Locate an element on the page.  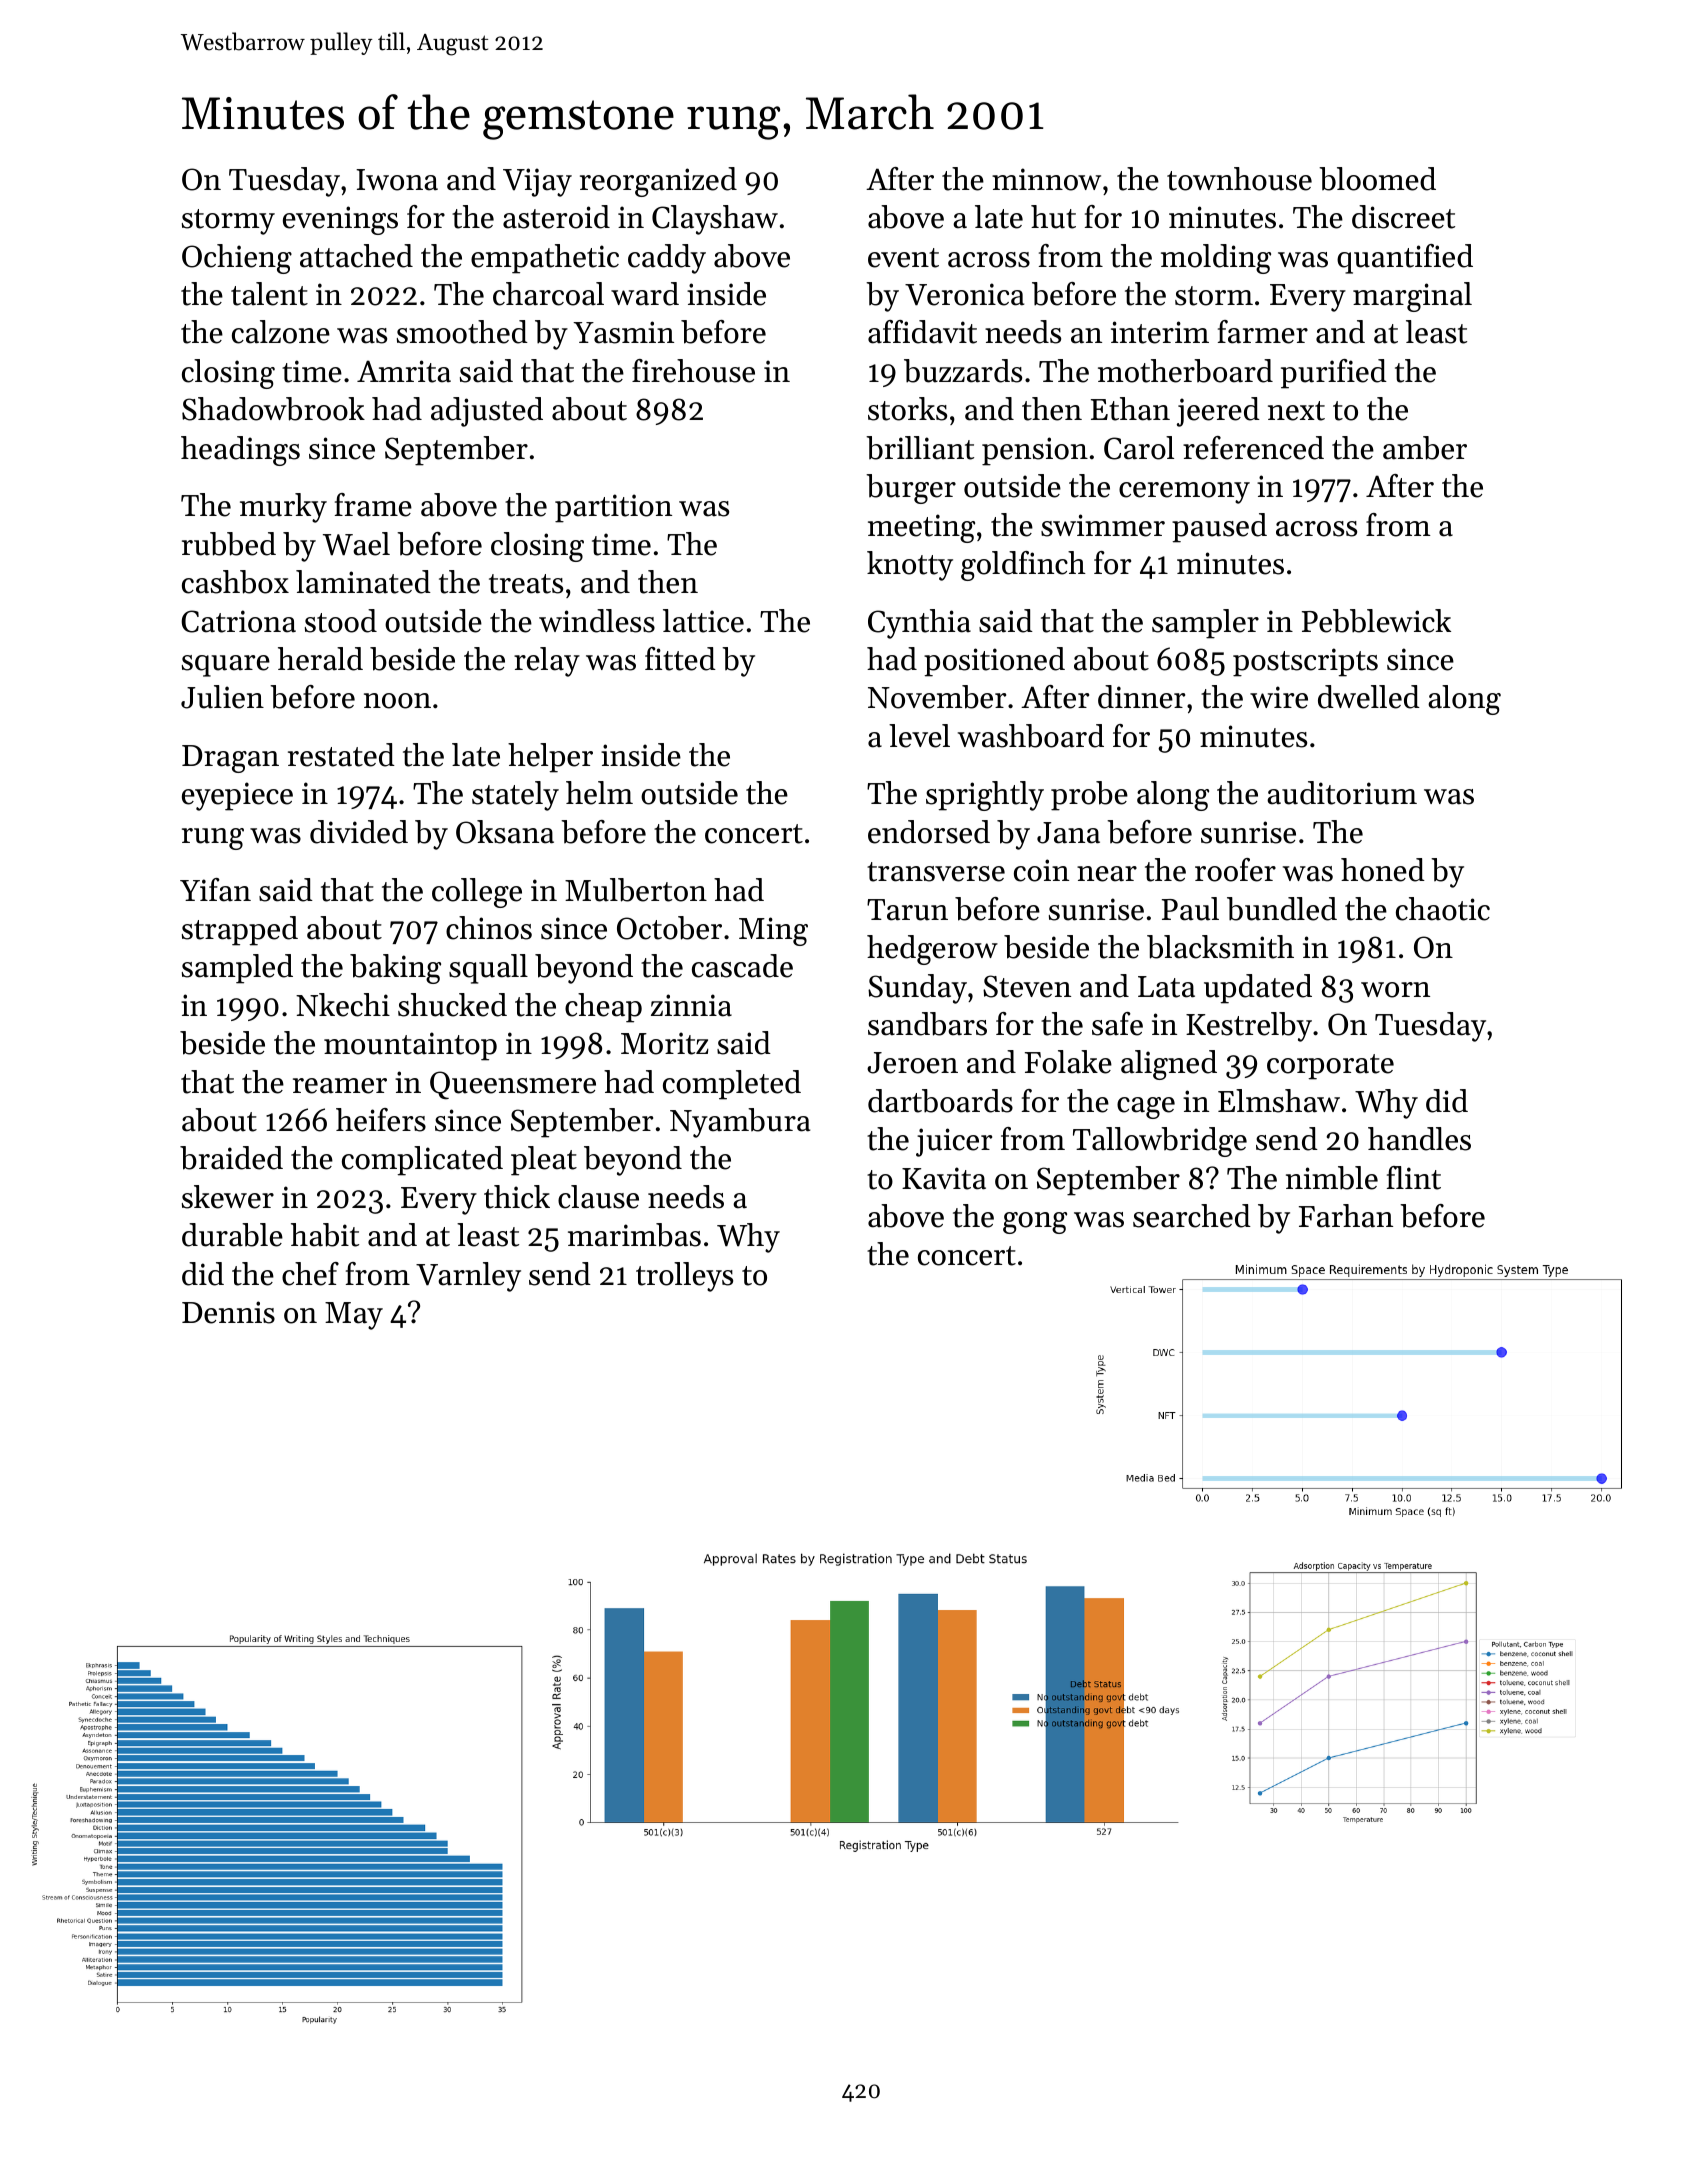
calzone is located at coordinates (281, 332).
